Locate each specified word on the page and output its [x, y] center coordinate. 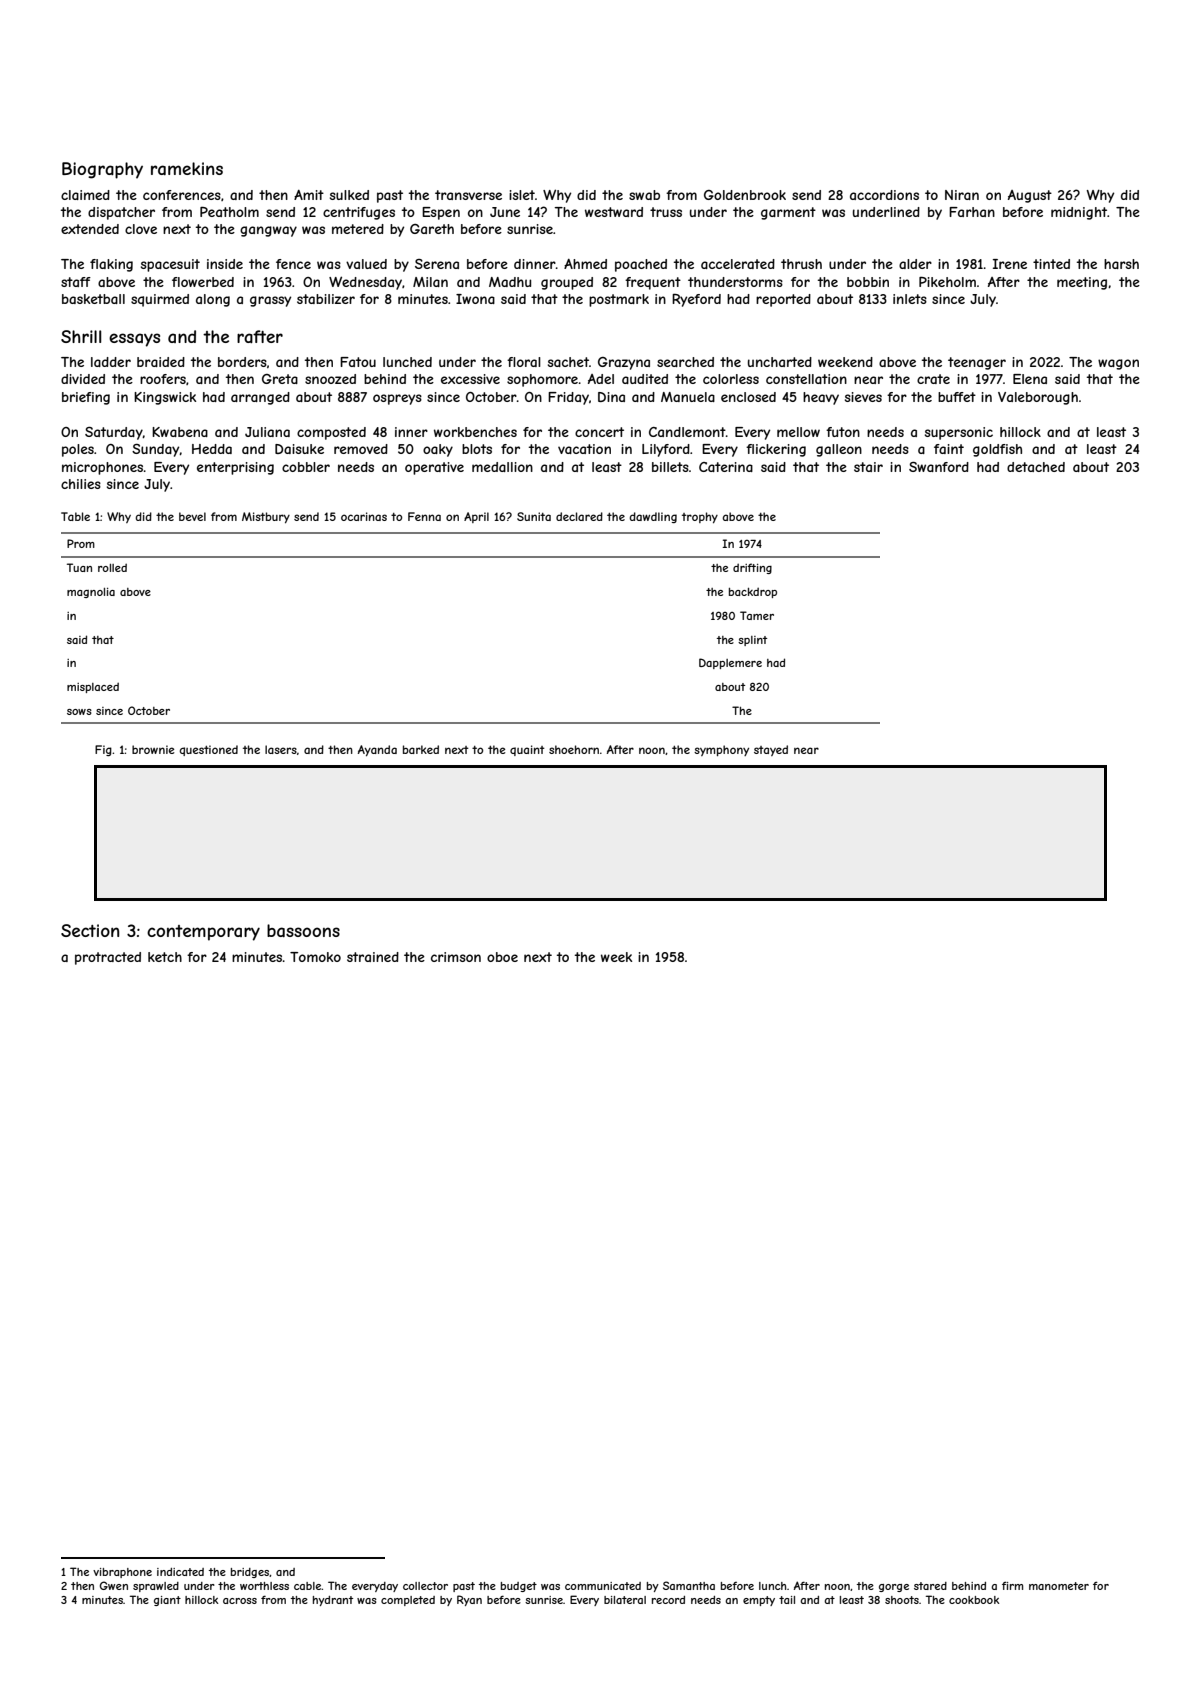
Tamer [757, 615]
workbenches [475, 432]
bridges [250, 1573]
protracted [108, 958]
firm [1012, 1585]
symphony [721, 750]
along [213, 300]
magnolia [91, 593]
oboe [502, 957]
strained [373, 957]
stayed [771, 750]
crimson [456, 957]
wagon [1118, 364]
